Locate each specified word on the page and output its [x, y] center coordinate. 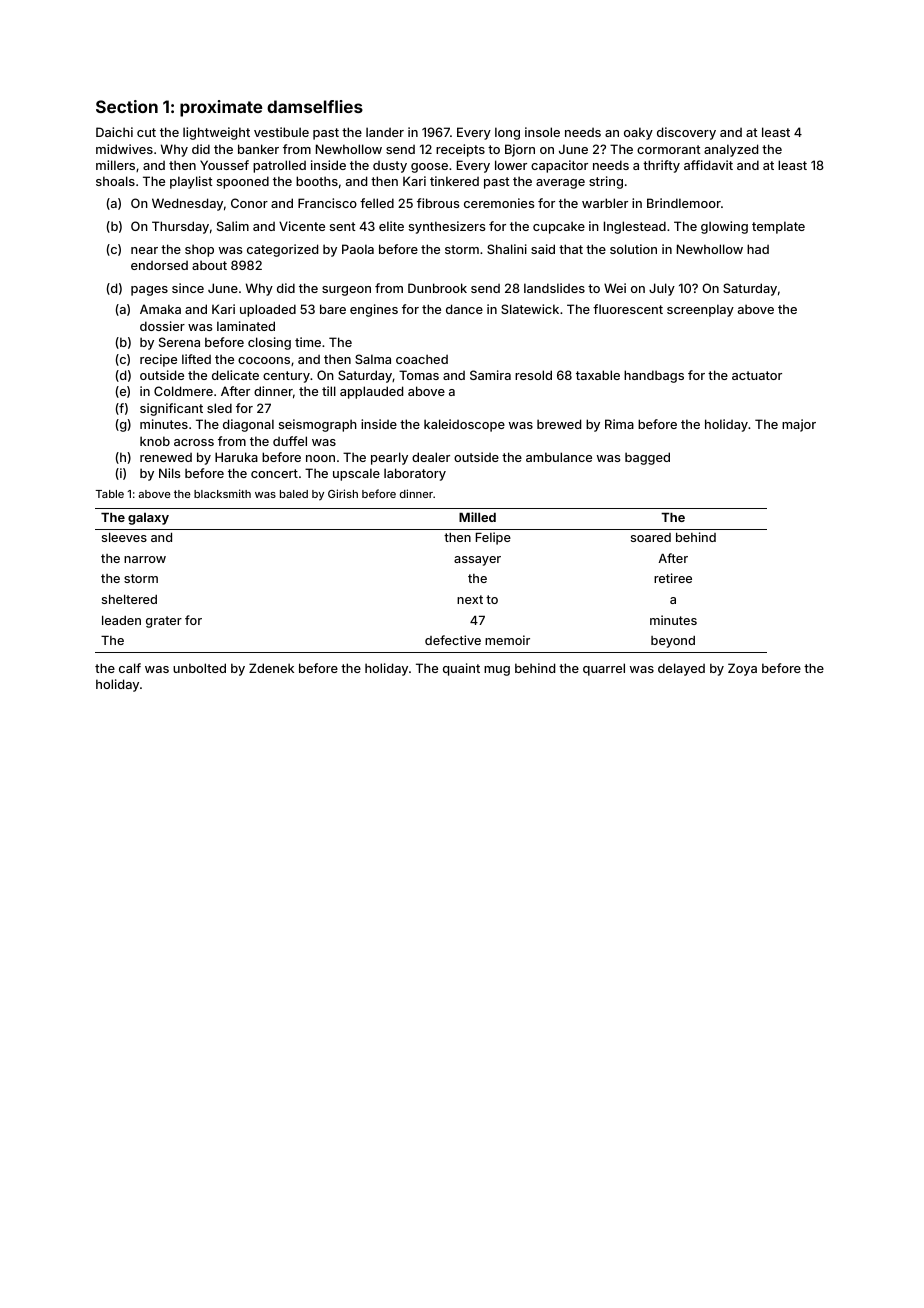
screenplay [700, 310]
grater [164, 622]
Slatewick [530, 309]
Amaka [160, 309]
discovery [686, 133]
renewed [166, 457]
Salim [233, 226]
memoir [507, 640]
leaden [121, 620]
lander [385, 132]
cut [146, 132]
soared [651, 537]
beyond [673, 642]
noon [320, 458]
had [758, 249]
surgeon [346, 291]
